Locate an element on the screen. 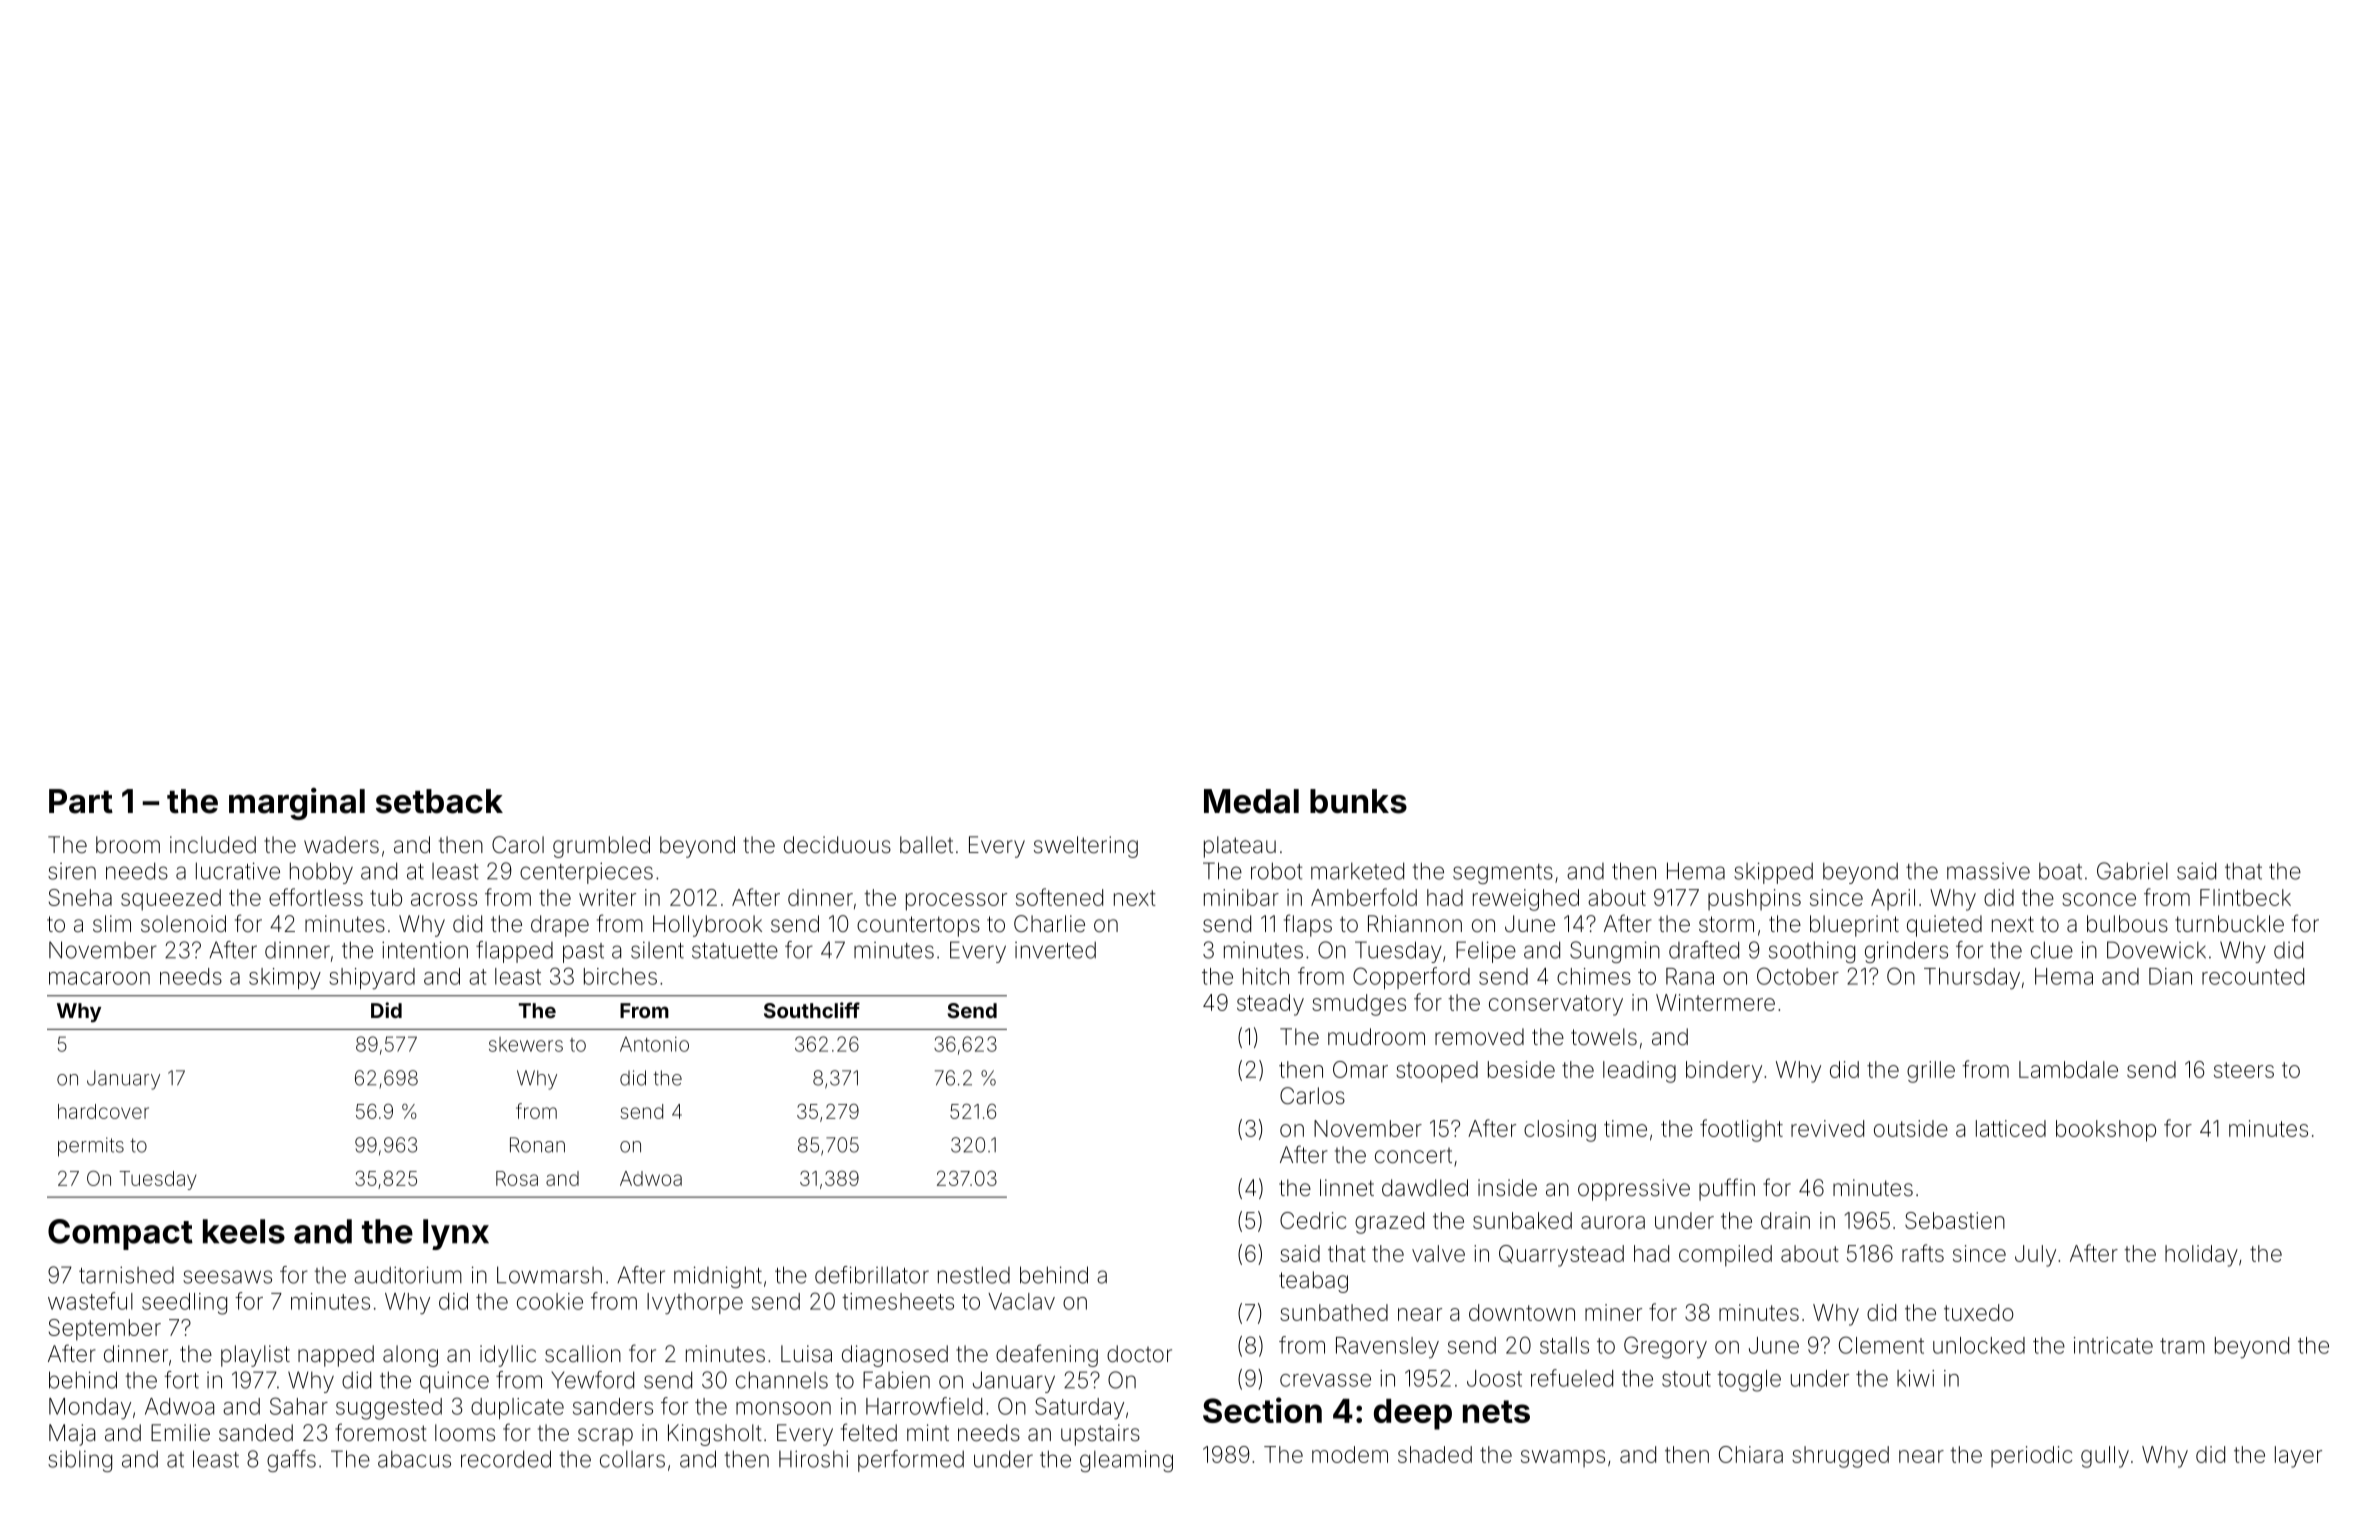 Image resolution: width=2380 pixels, height=1540 pixels. gaffs is located at coordinates (291, 1461).
